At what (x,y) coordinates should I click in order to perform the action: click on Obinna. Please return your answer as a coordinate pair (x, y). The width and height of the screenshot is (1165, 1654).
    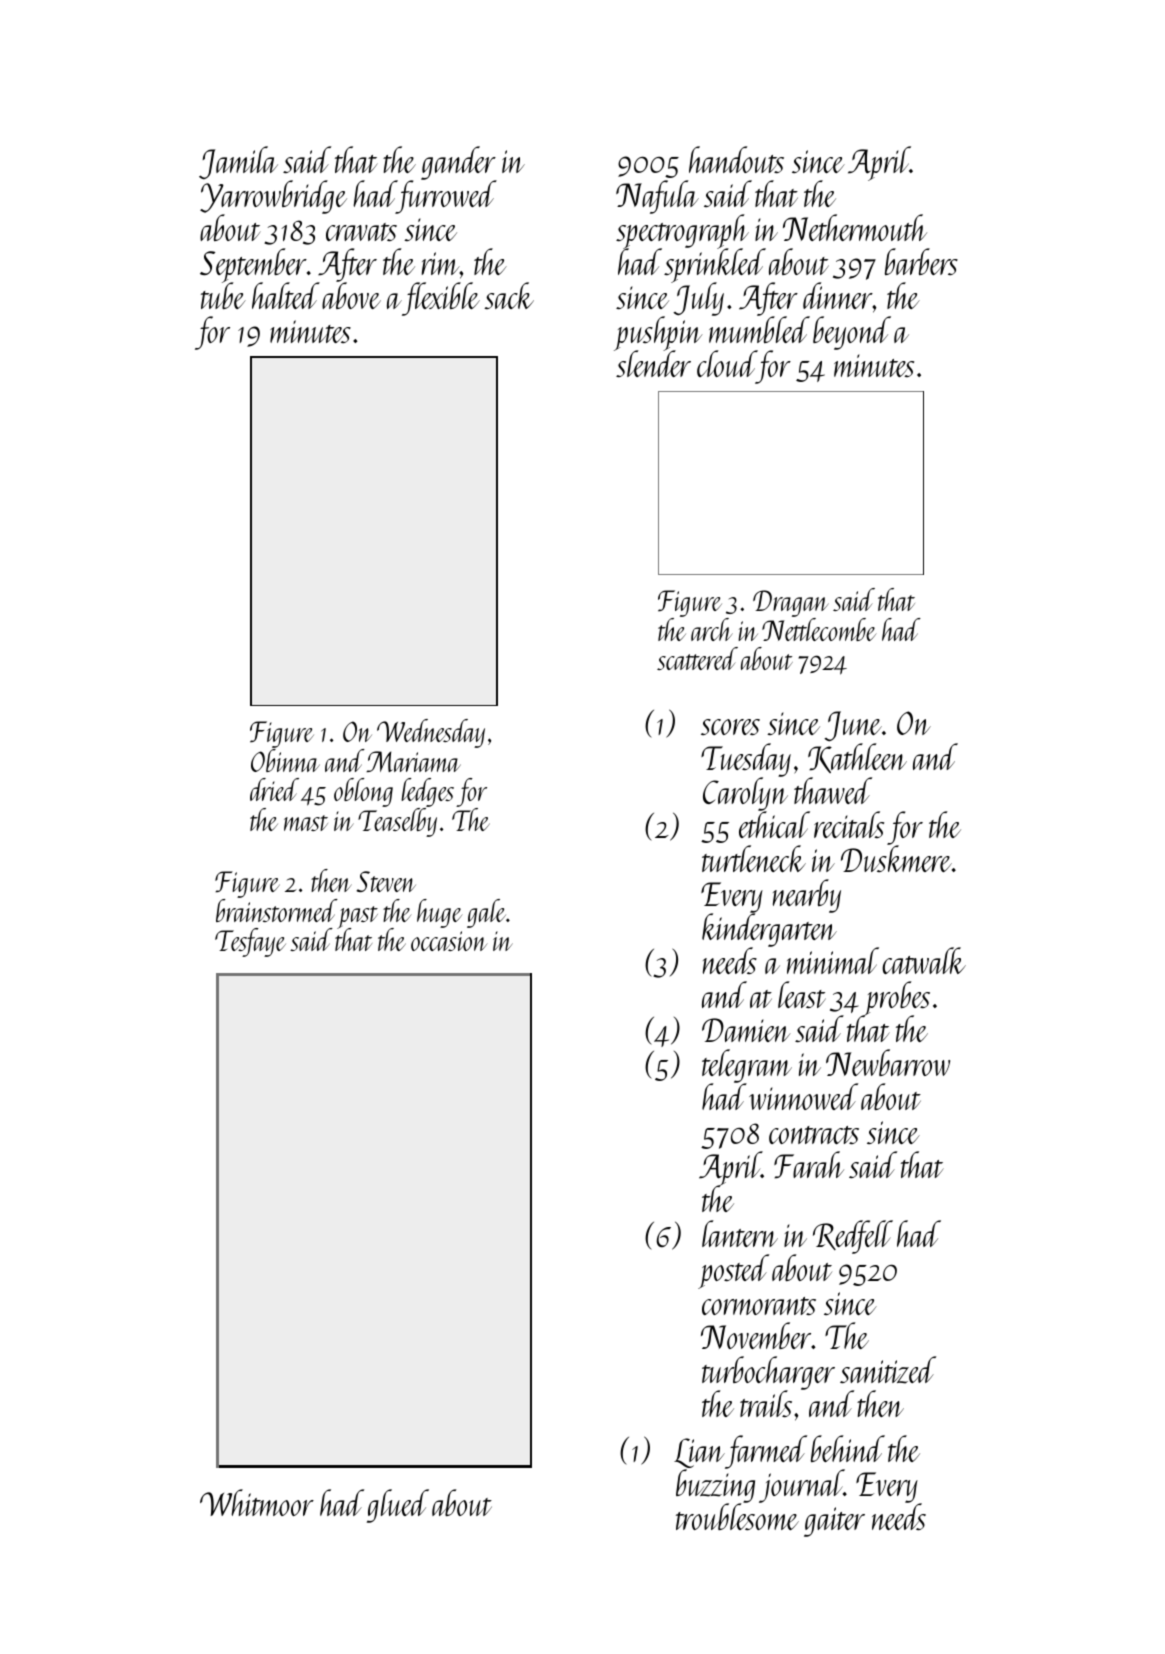
    Looking at the image, I should click on (285, 760).
